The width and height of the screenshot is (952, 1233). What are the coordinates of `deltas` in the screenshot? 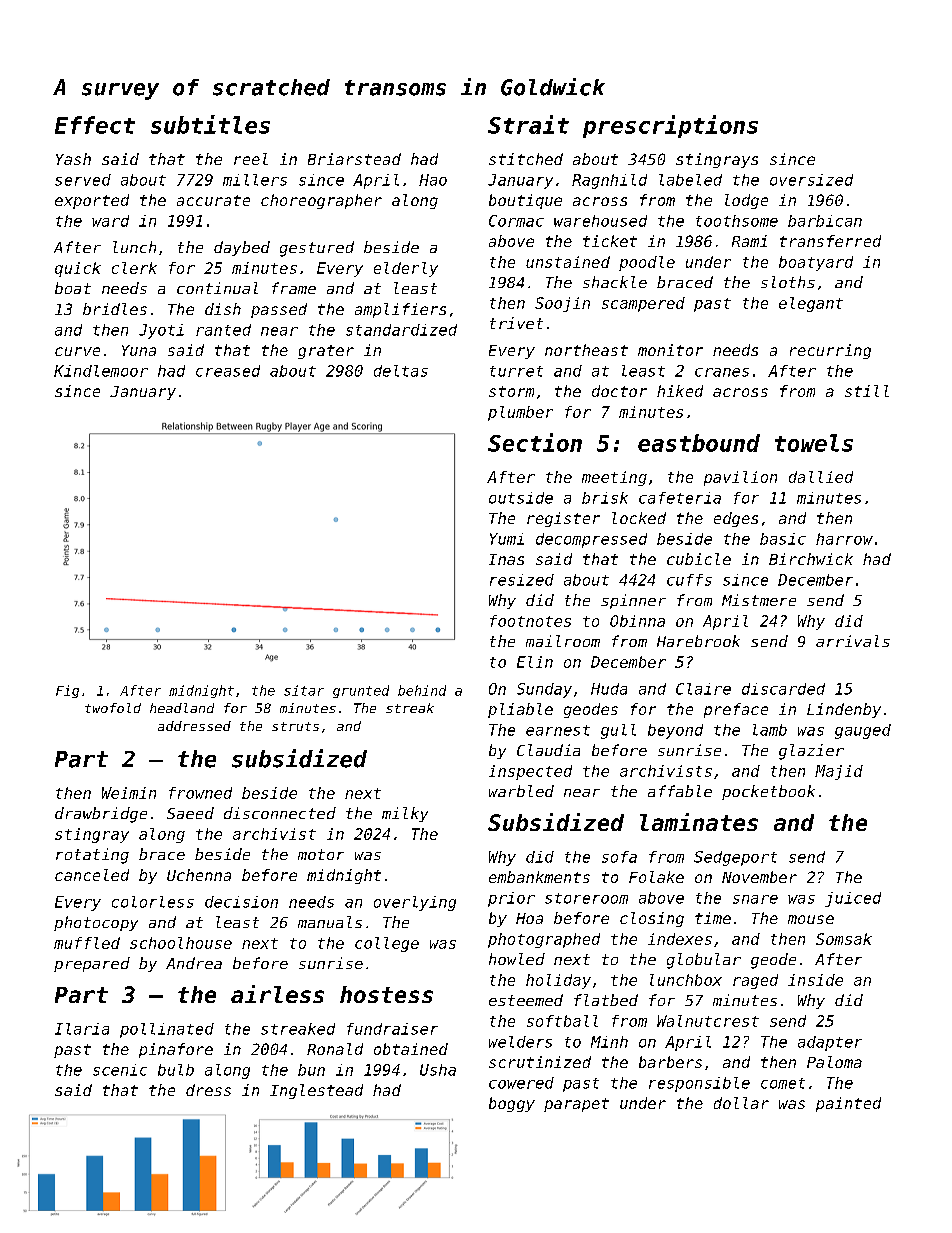 It's located at (401, 371).
